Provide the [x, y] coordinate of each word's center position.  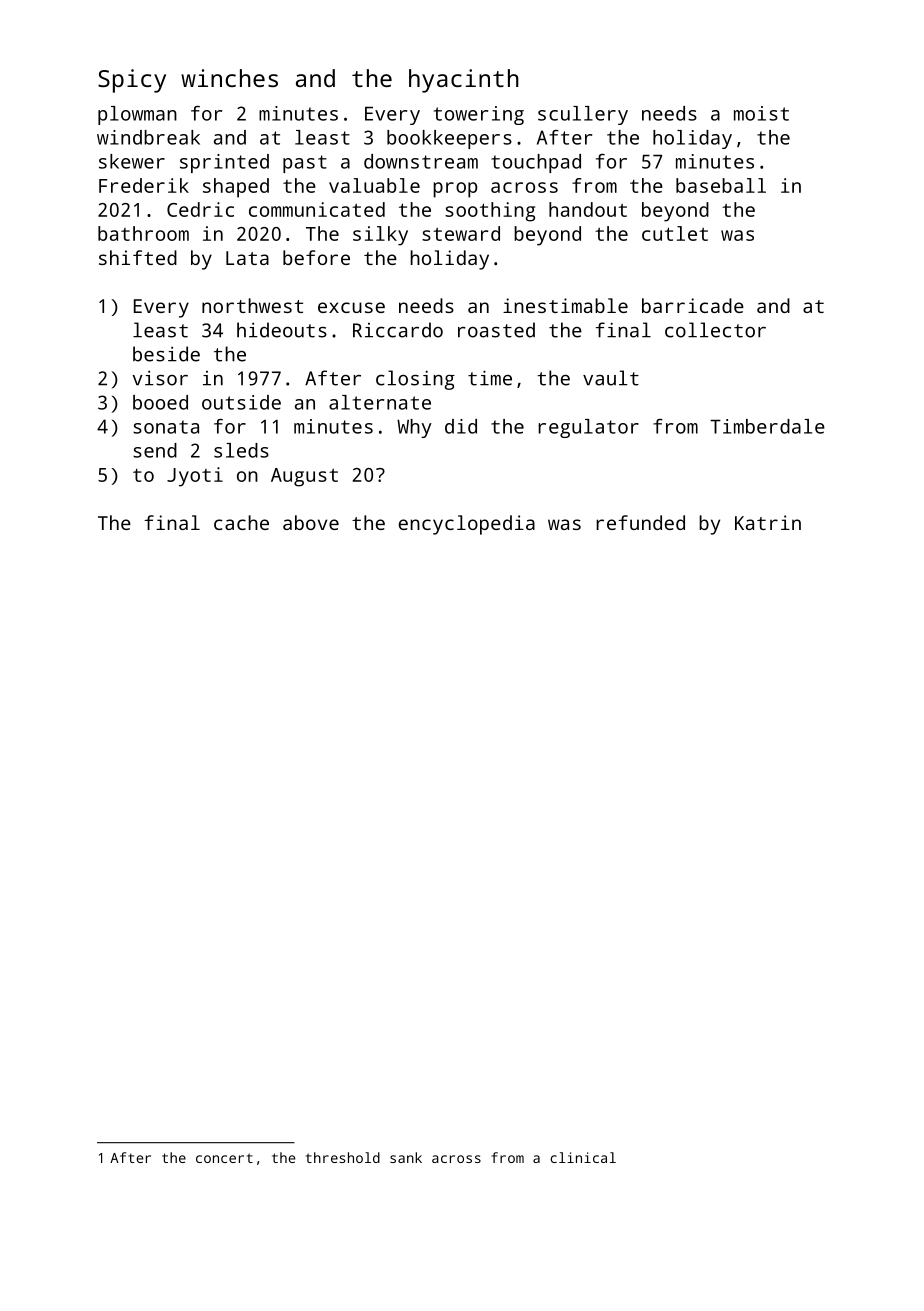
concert [224, 1158]
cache [241, 522]
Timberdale [767, 426]
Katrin [768, 522]
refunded [640, 522]
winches [229, 78]
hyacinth [464, 81]
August [304, 477]
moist [761, 113]
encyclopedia [467, 525]
